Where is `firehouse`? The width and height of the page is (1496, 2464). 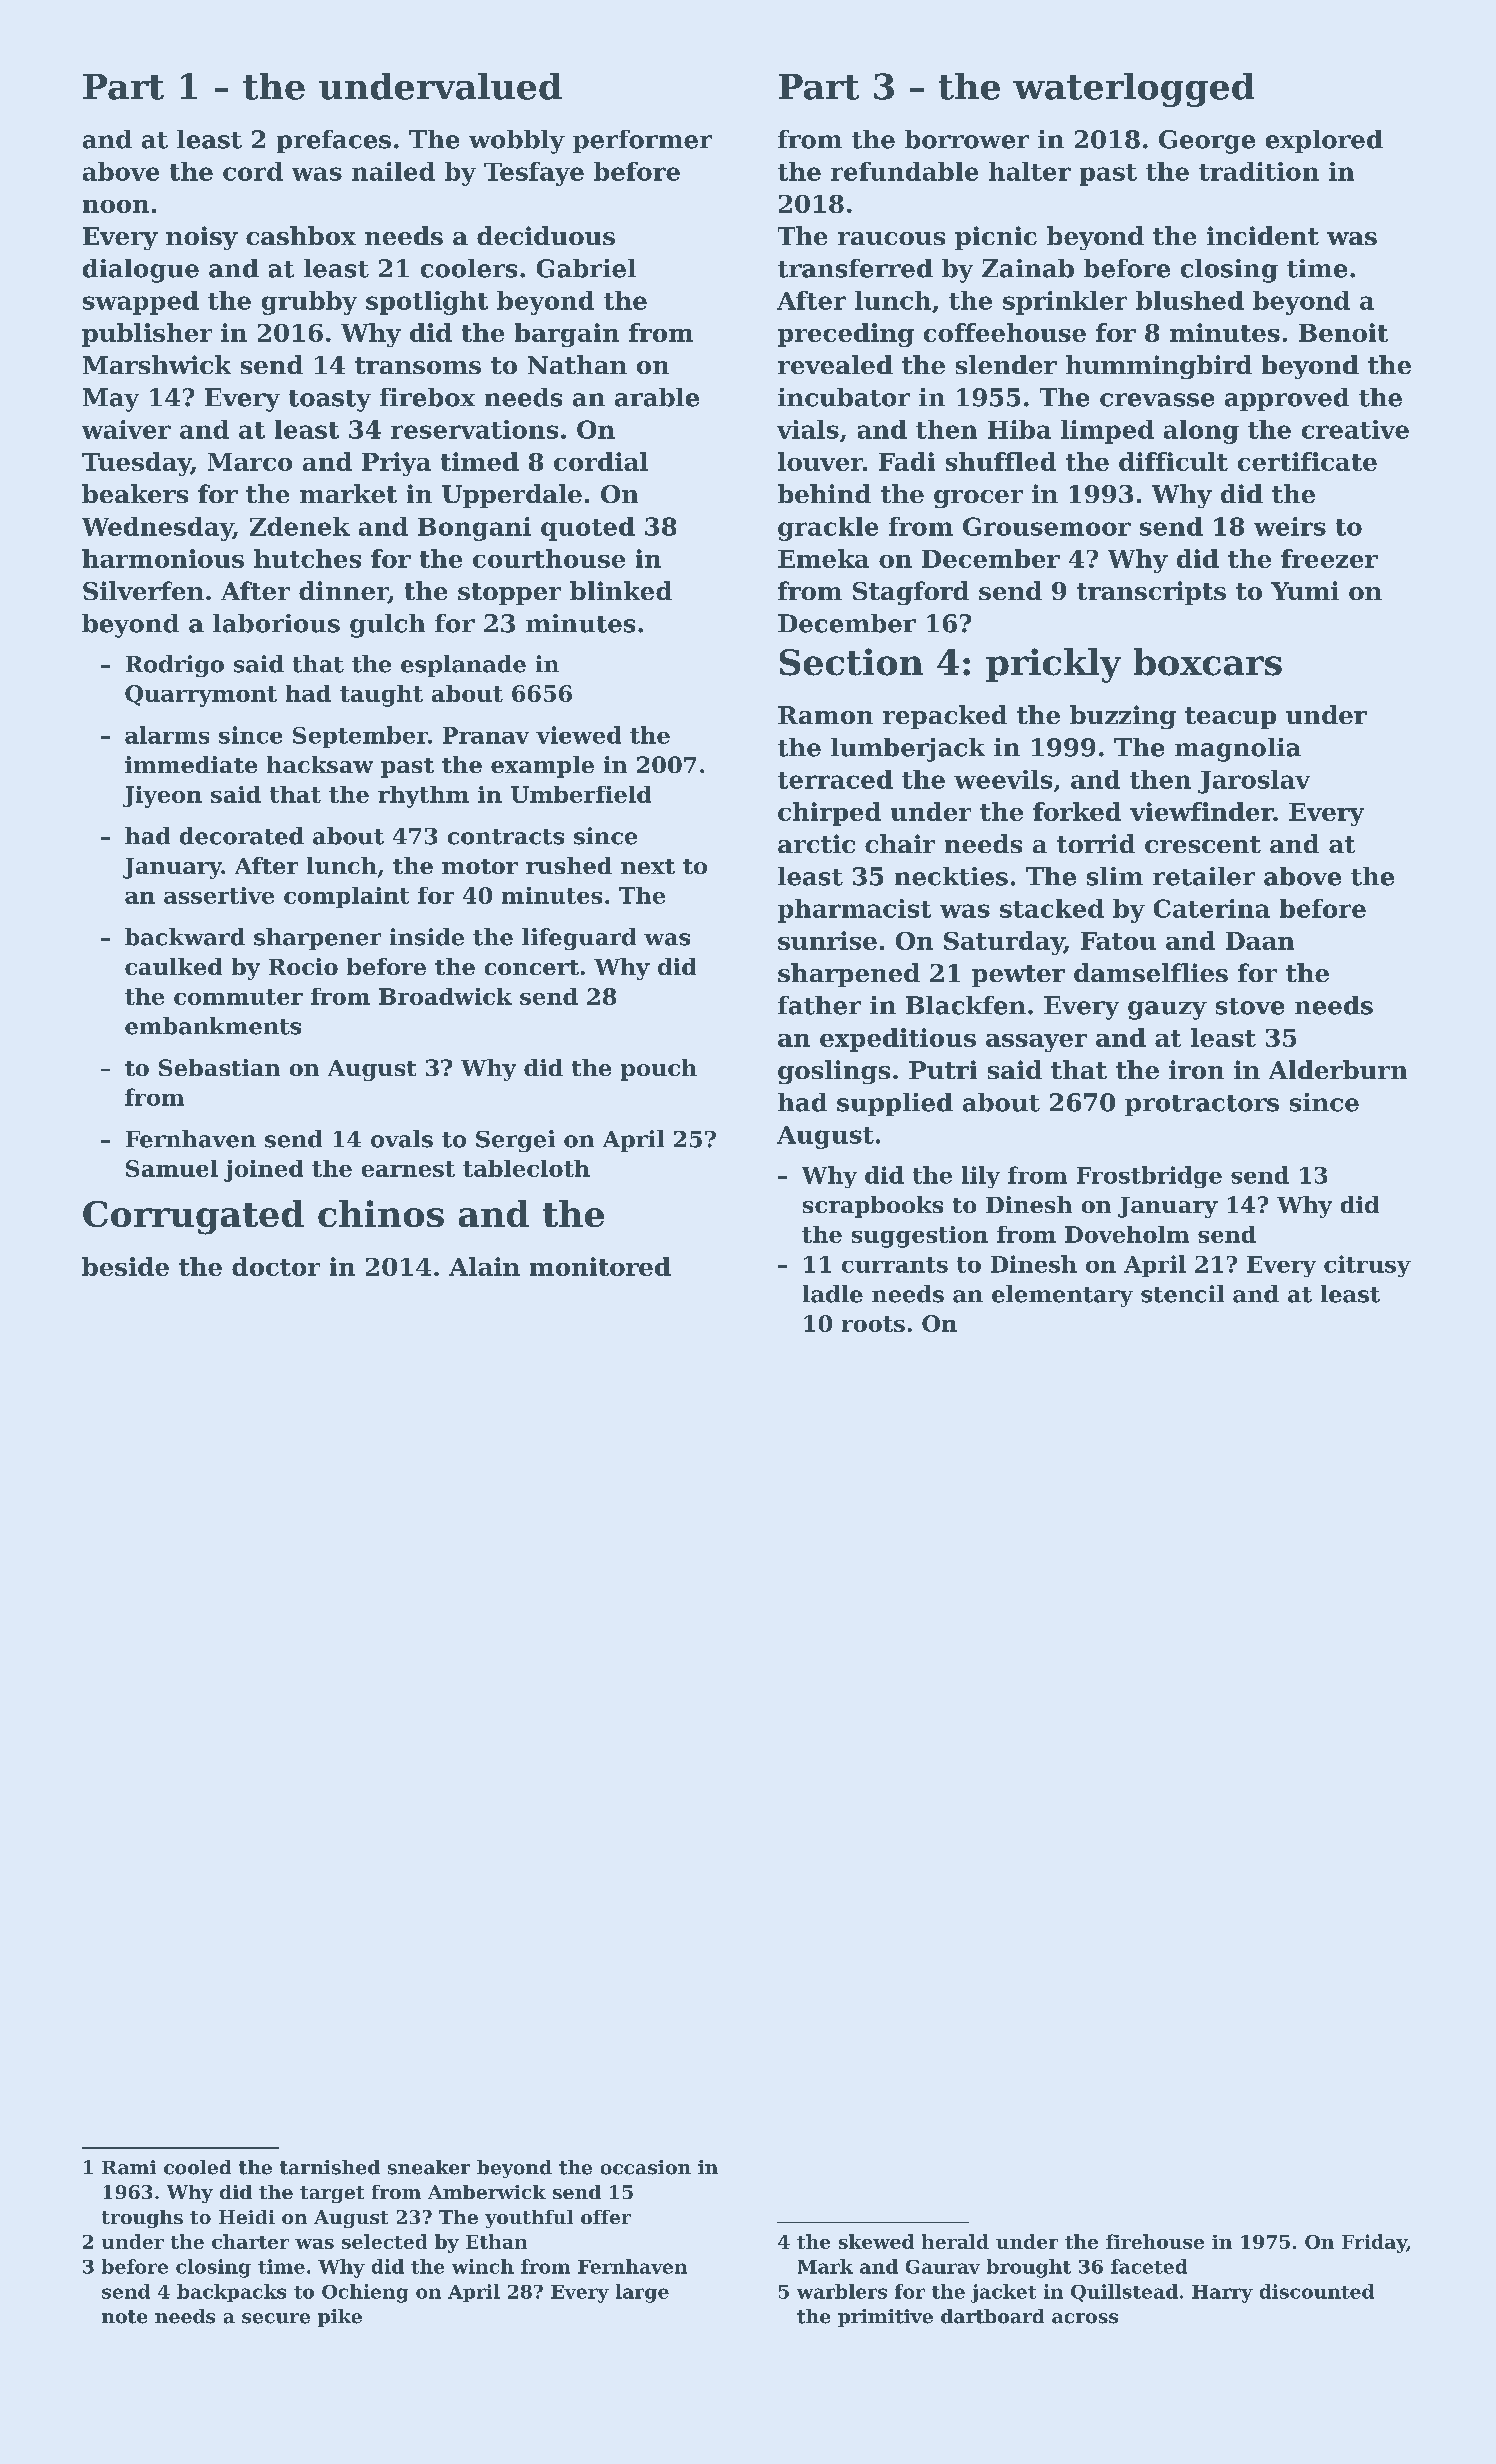 firehouse is located at coordinates (1155, 2241).
